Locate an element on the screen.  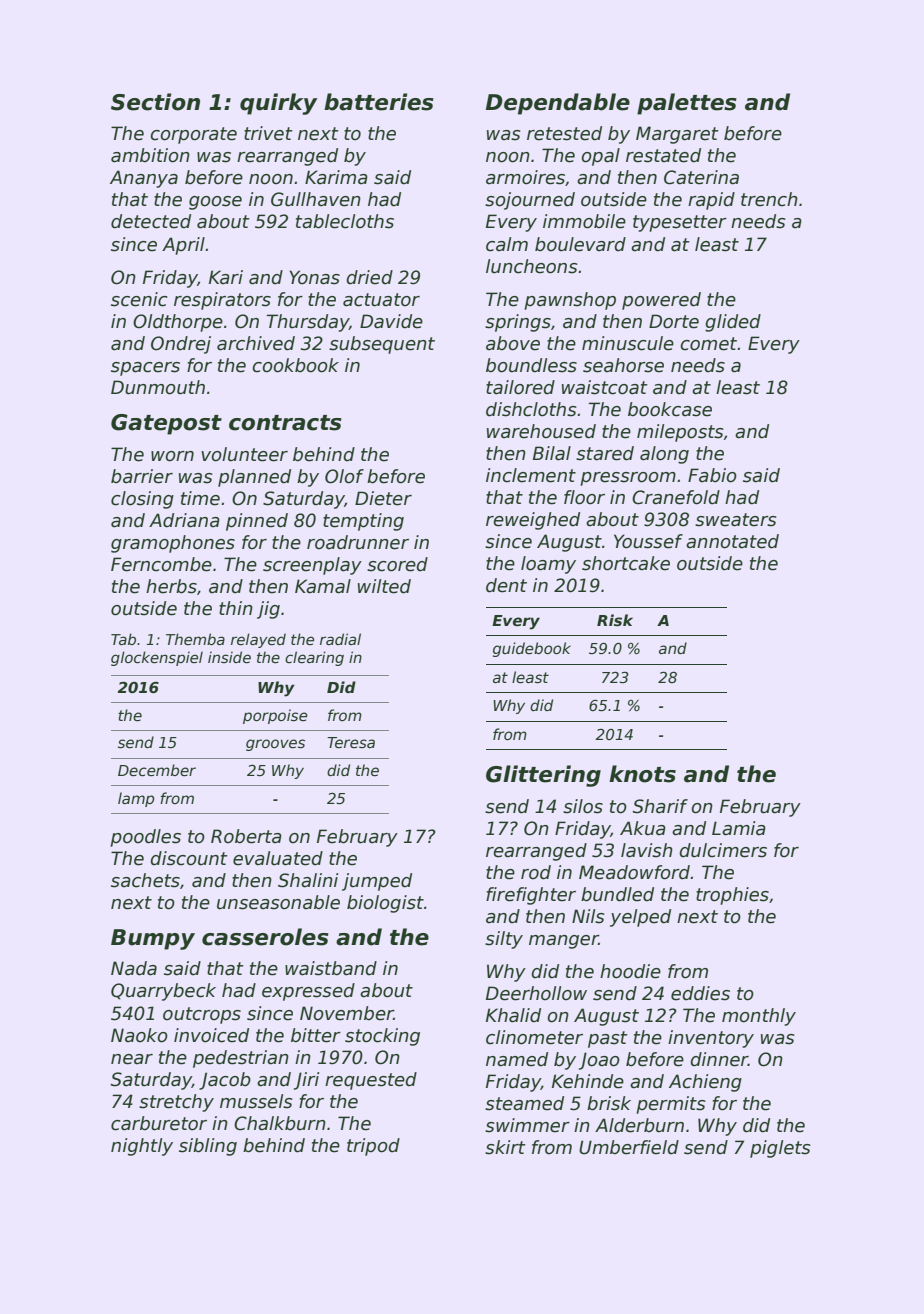
Dieter is located at coordinates (383, 498).
